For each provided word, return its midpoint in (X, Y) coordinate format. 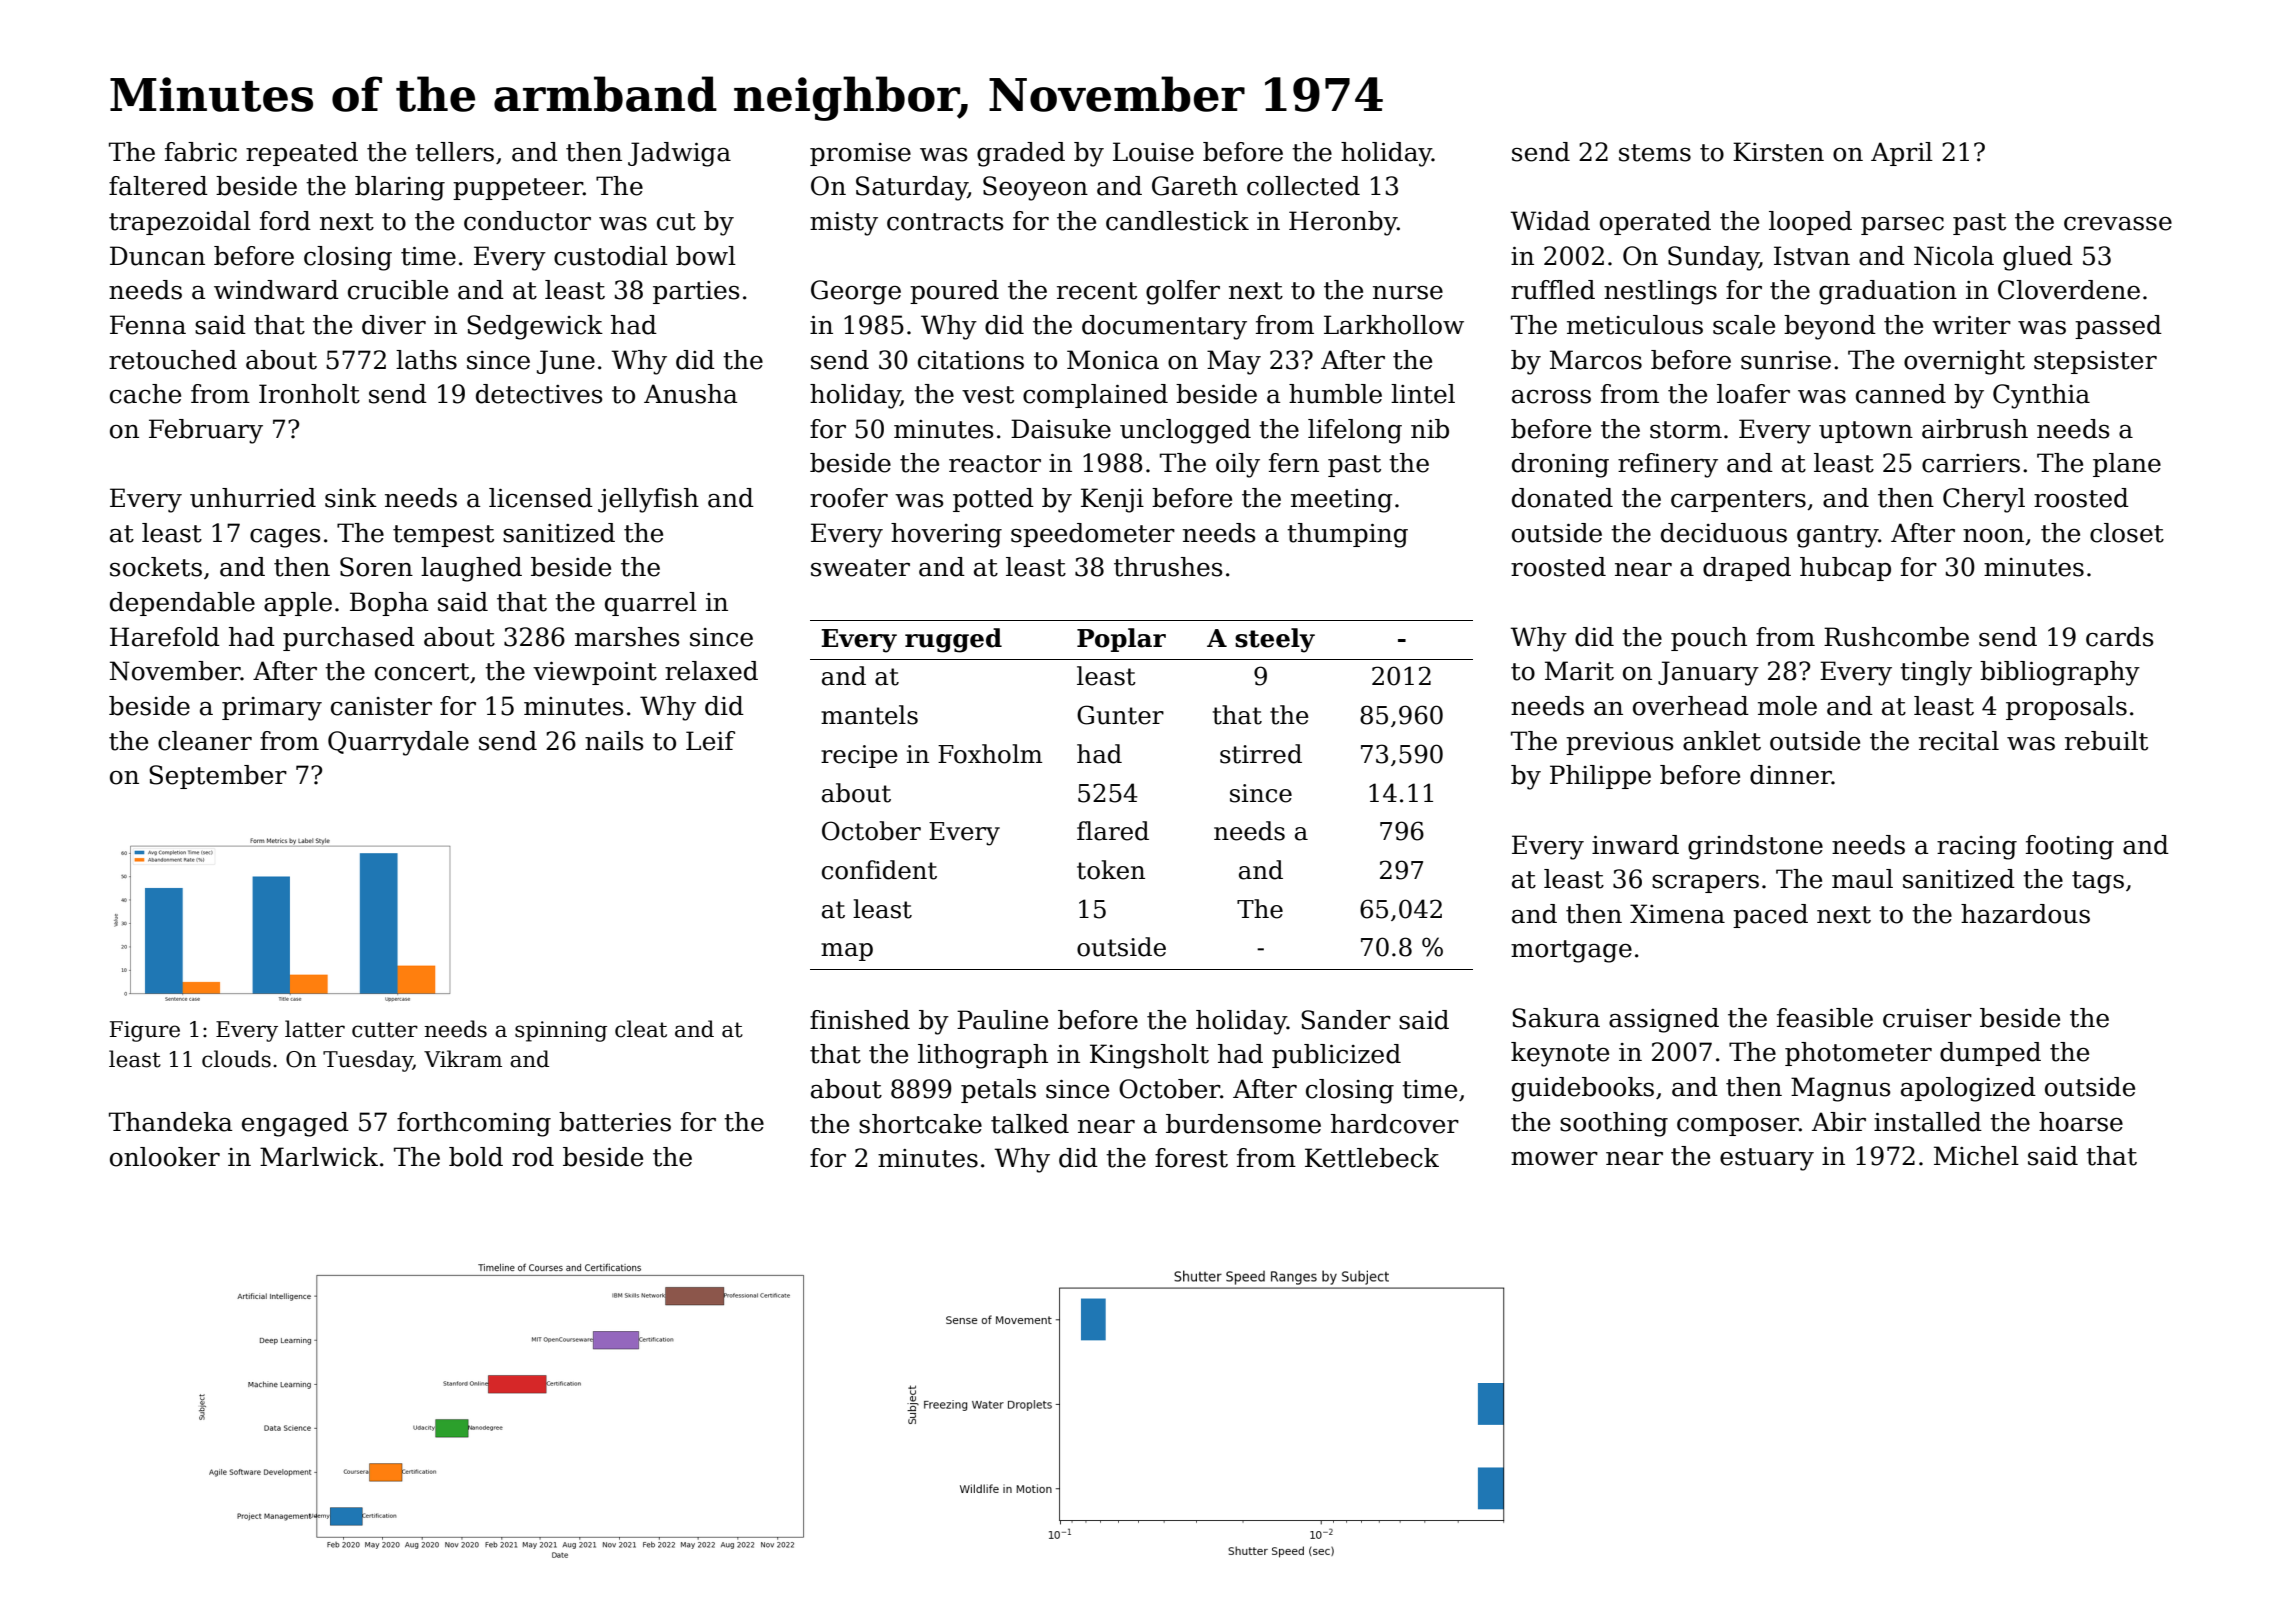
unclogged (1185, 431)
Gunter (1120, 715)
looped (1810, 223)
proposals (2066, 708)
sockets (156, 567)
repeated (302, 154)
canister (381, 706)
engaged (295, 1124)
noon (1993, 536)
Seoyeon (1035, 188)
